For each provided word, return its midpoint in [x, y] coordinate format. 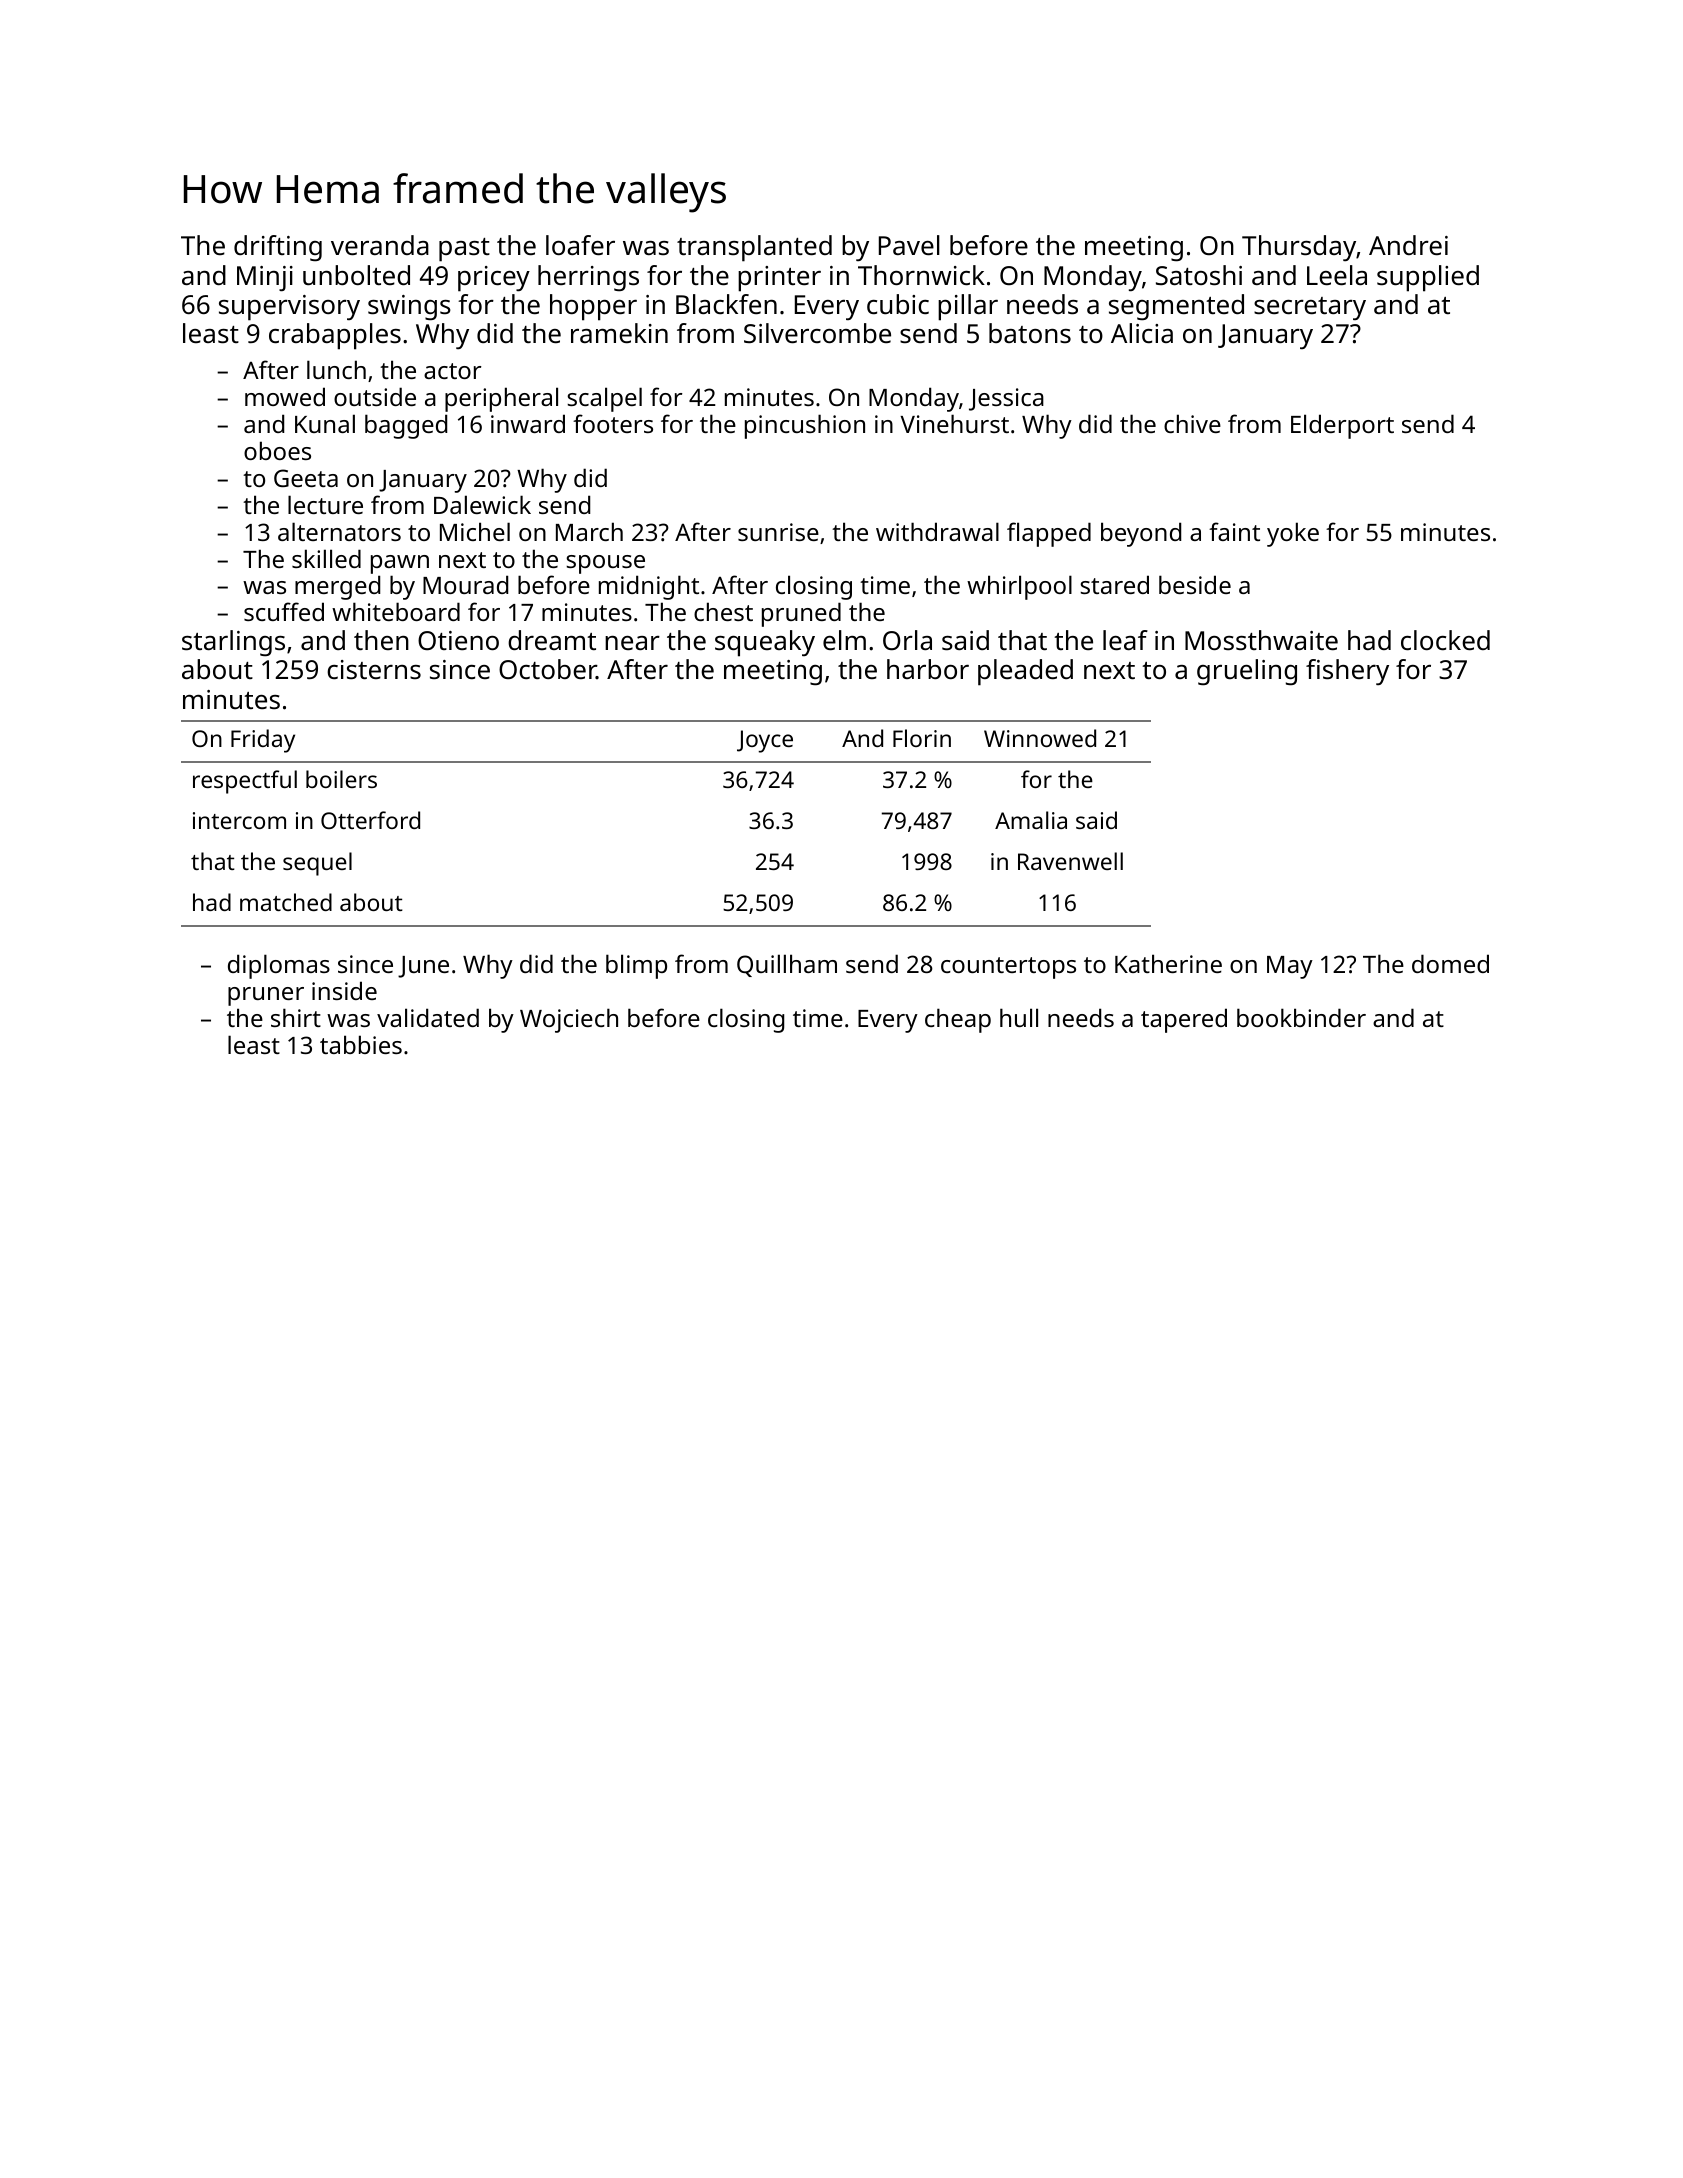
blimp [636, 966]
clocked [1445, 640]
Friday [263, 741]
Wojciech [569, 1020]
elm [844, 640]
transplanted [754, 248]
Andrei [1408, 245]
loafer [580, 245]
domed [1450, 963]
